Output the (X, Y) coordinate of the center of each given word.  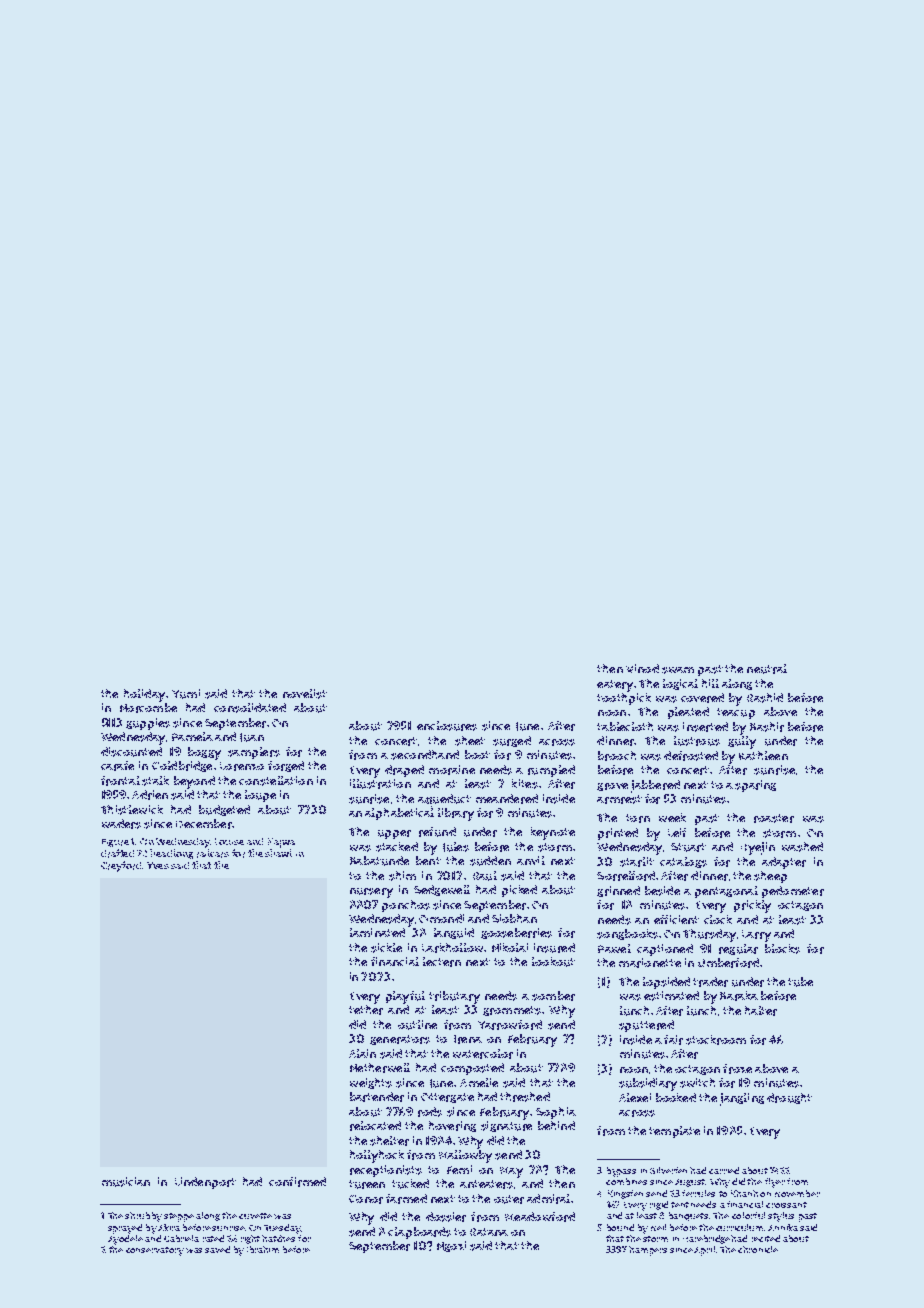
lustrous (697, 741)
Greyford (121, 866)
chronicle (758, 1249)
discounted (131, 752)
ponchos (406, 906)
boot (477, 754)
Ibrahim (263, 1249)
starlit (637, 862)
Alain (362, 1053)
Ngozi (451, 1246)
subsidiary (648, 1084)
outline (417, 1025)
